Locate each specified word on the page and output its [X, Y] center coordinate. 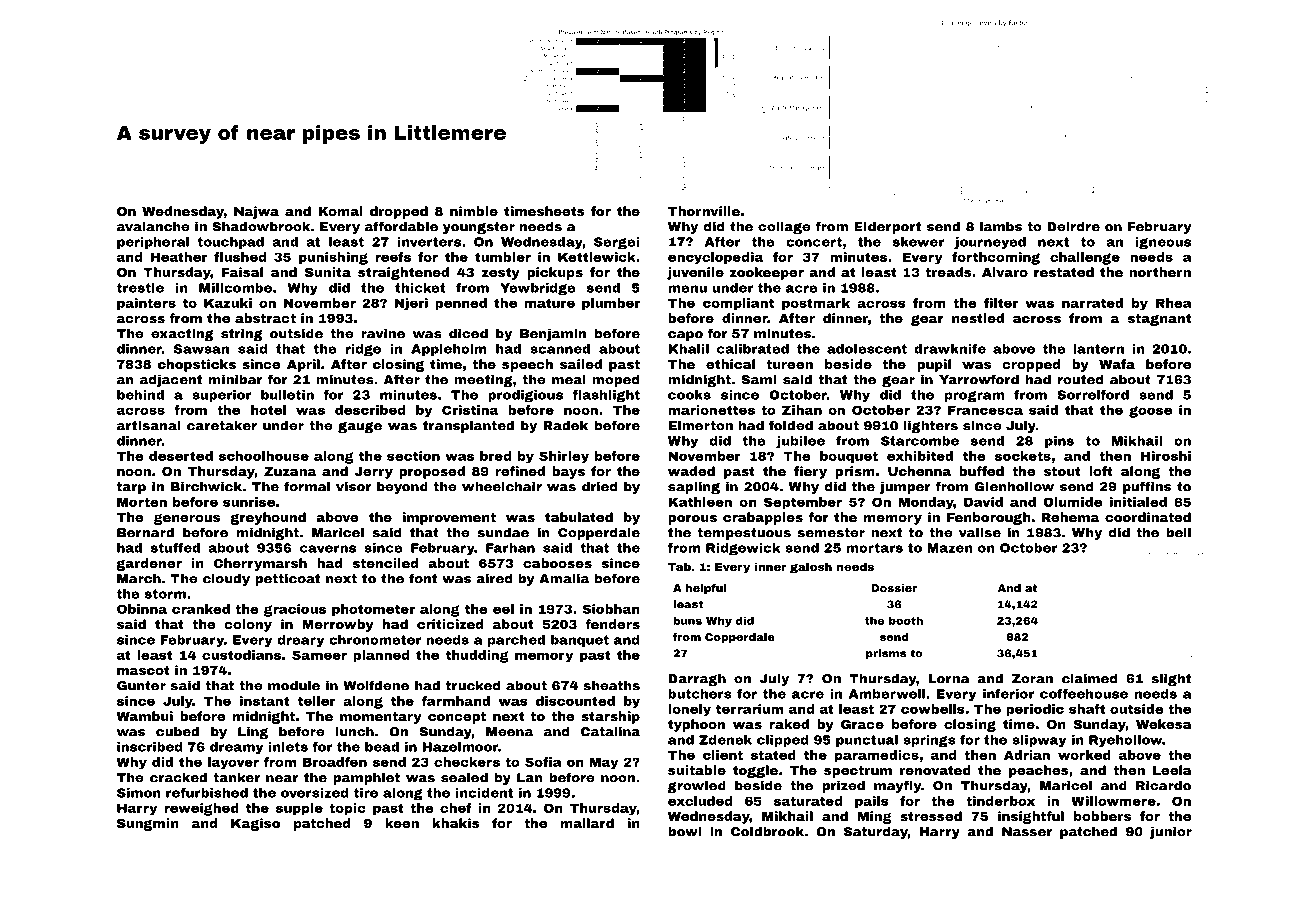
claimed [1089, 678]
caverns [328, 549]
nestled [978, 318]
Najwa [256, 212]
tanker [236, 777]
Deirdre [1073, 226]
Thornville [704, 211]
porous [692, 520]
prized [843, 786]
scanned [560, 349]
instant [265, 701]
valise [980, 532]
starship [610, 717]
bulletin [287, 395]
